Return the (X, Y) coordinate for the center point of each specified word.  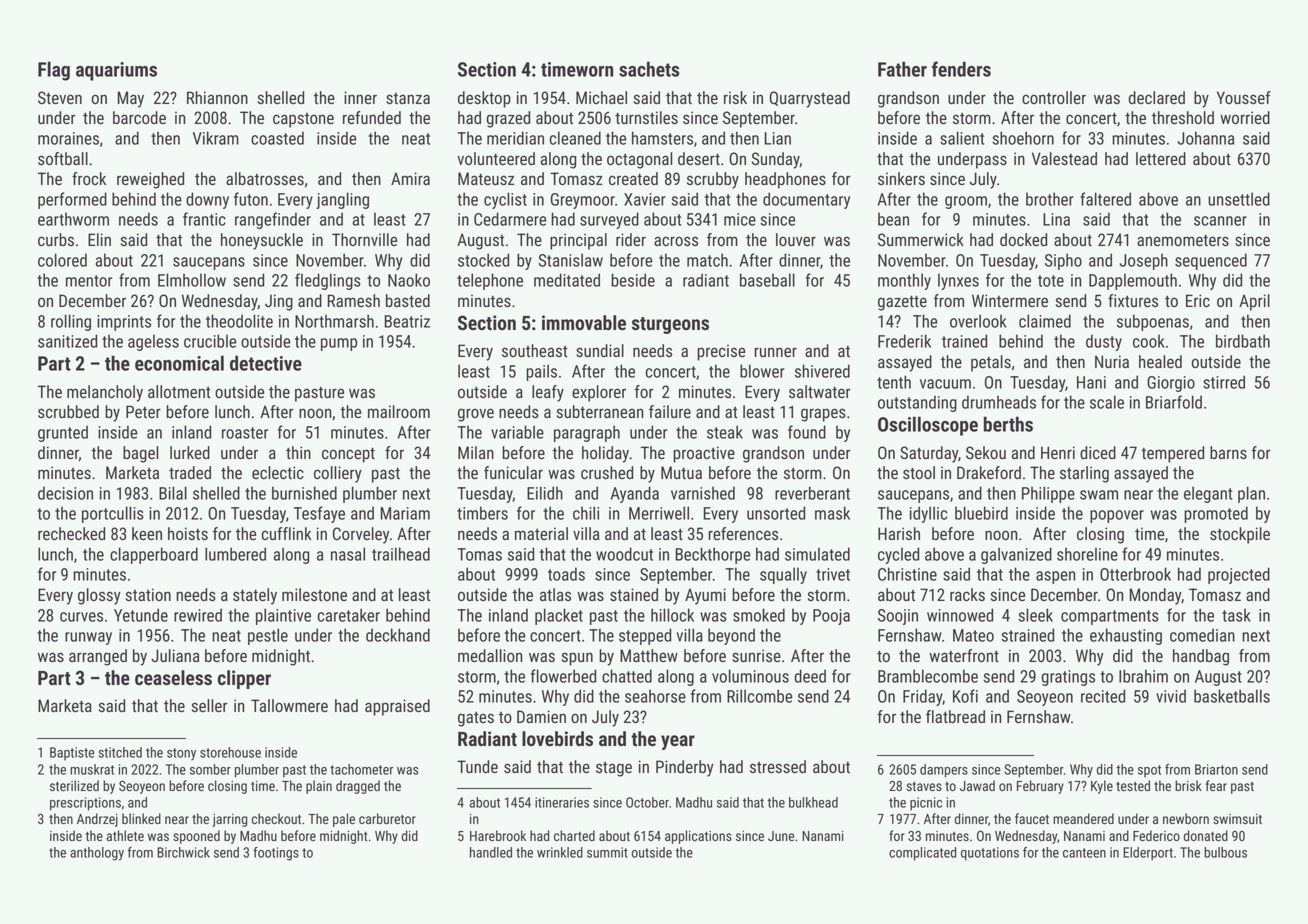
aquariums (116, 71)
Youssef (1244, 98)
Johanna (1205, 138)
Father (902, 69)
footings (276, 854)
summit (607, 852)
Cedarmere (510, 219)
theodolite (239, 321)
